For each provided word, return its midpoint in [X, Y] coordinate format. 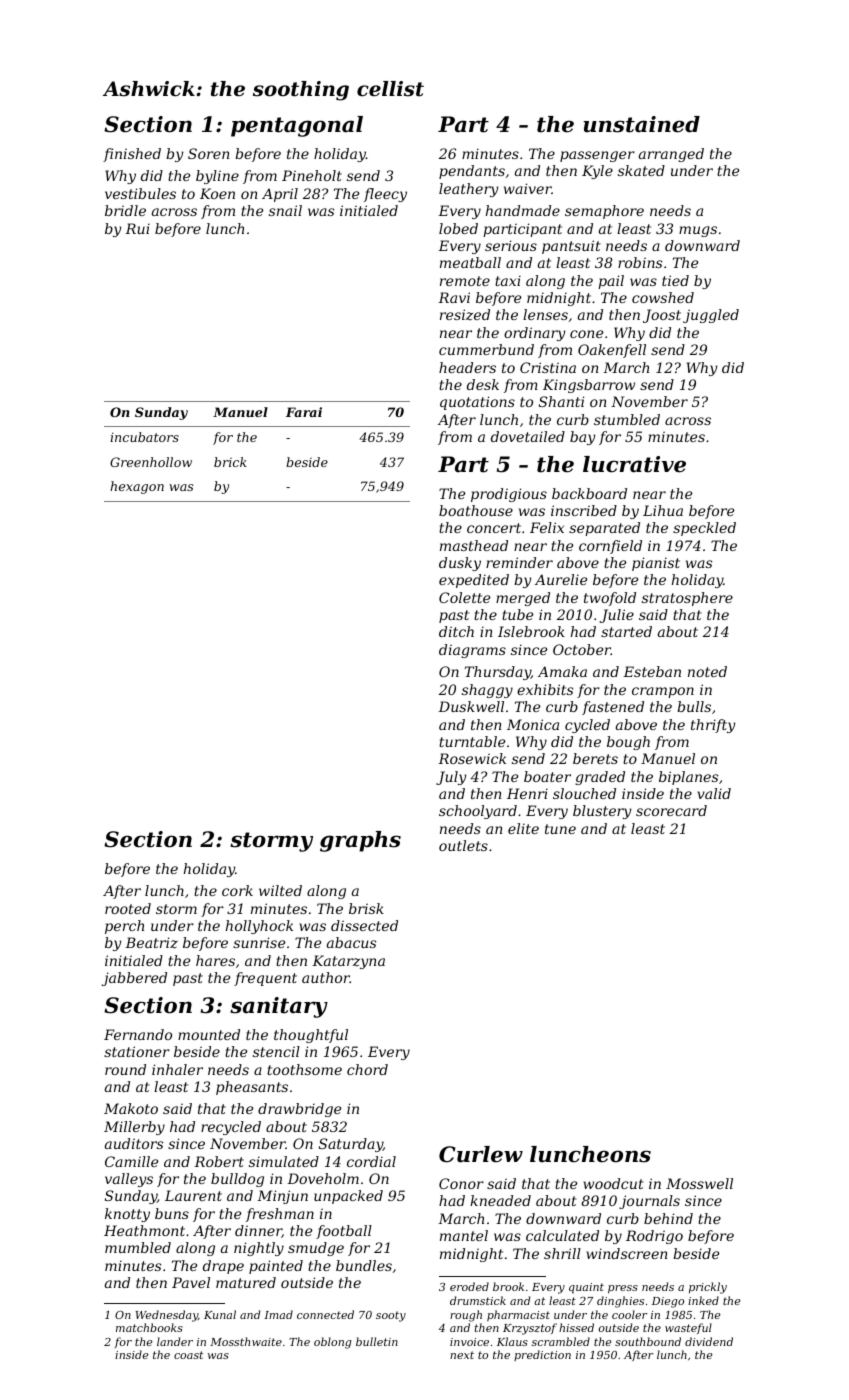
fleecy [385, 195]
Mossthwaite [246, 1341]
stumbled [627, 419]
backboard [589, 493]
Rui [137, 228]
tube [517, 614]
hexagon [137, 487]
